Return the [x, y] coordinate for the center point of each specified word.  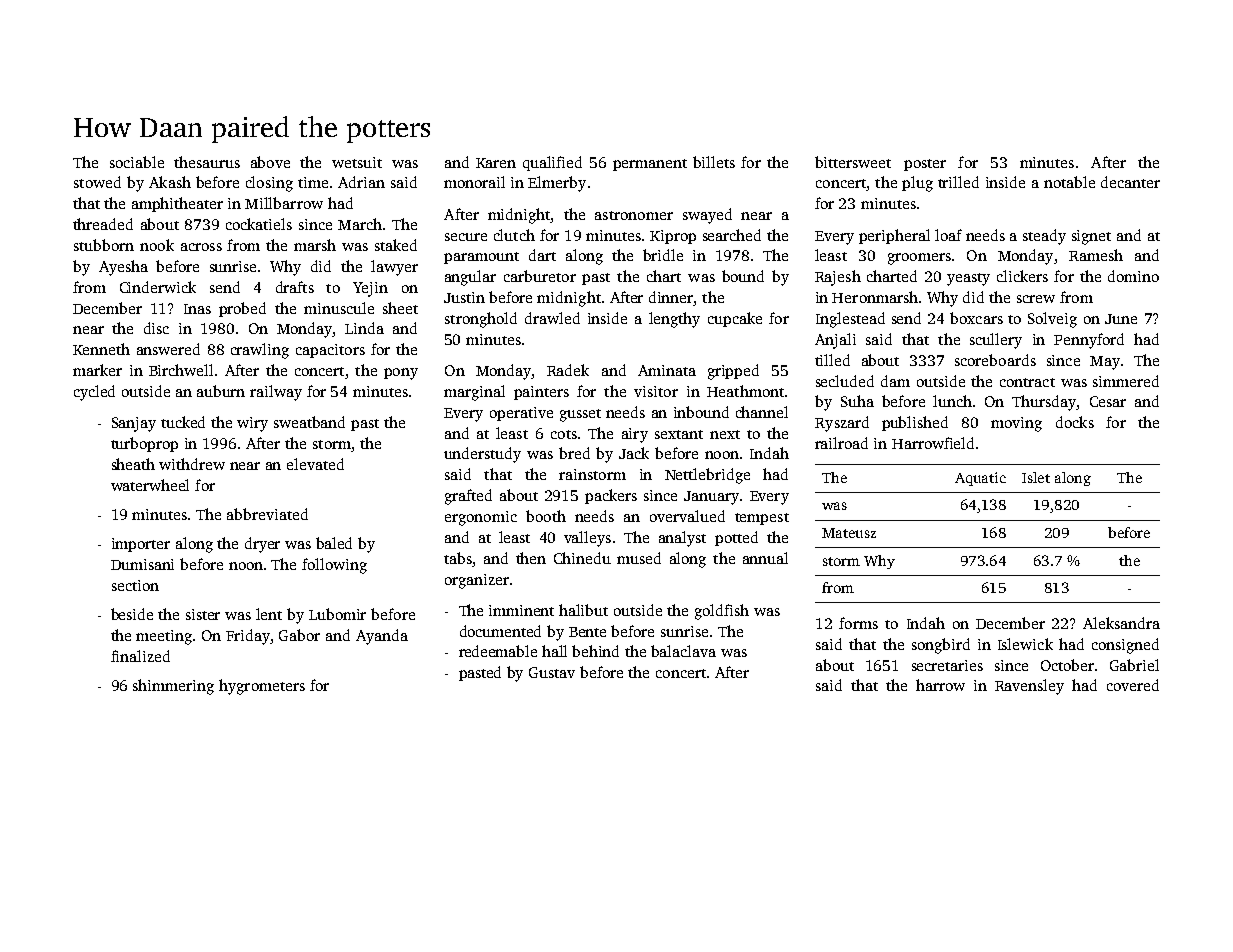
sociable [137, 162]
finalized [140, 656]
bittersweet [853, 162]
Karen [496, 163]
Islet [1036, 477]
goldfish [722, 612]
